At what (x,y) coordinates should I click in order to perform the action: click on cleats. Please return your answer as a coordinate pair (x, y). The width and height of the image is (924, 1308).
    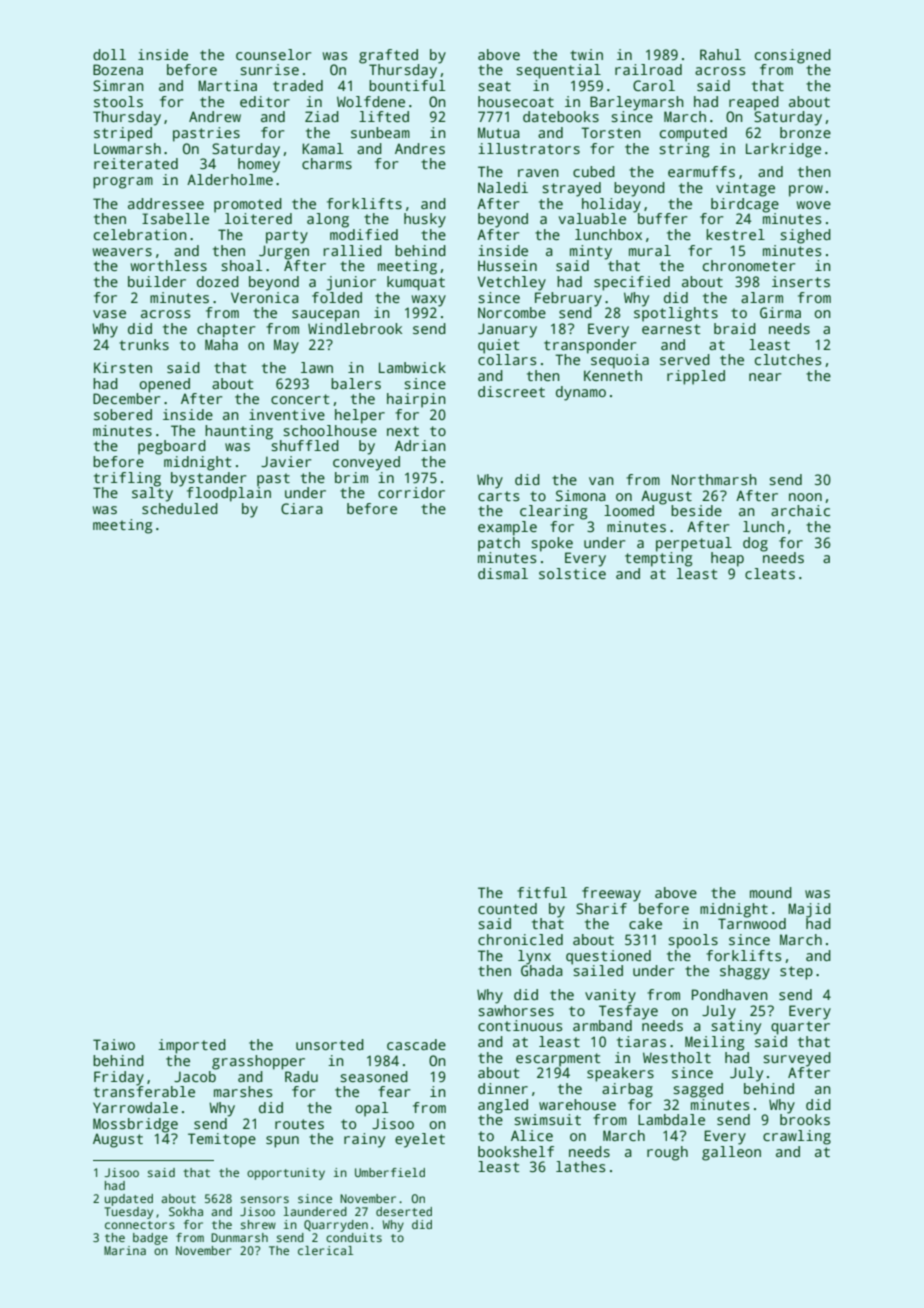
    Looking at the image, I should click on (770, 573).
